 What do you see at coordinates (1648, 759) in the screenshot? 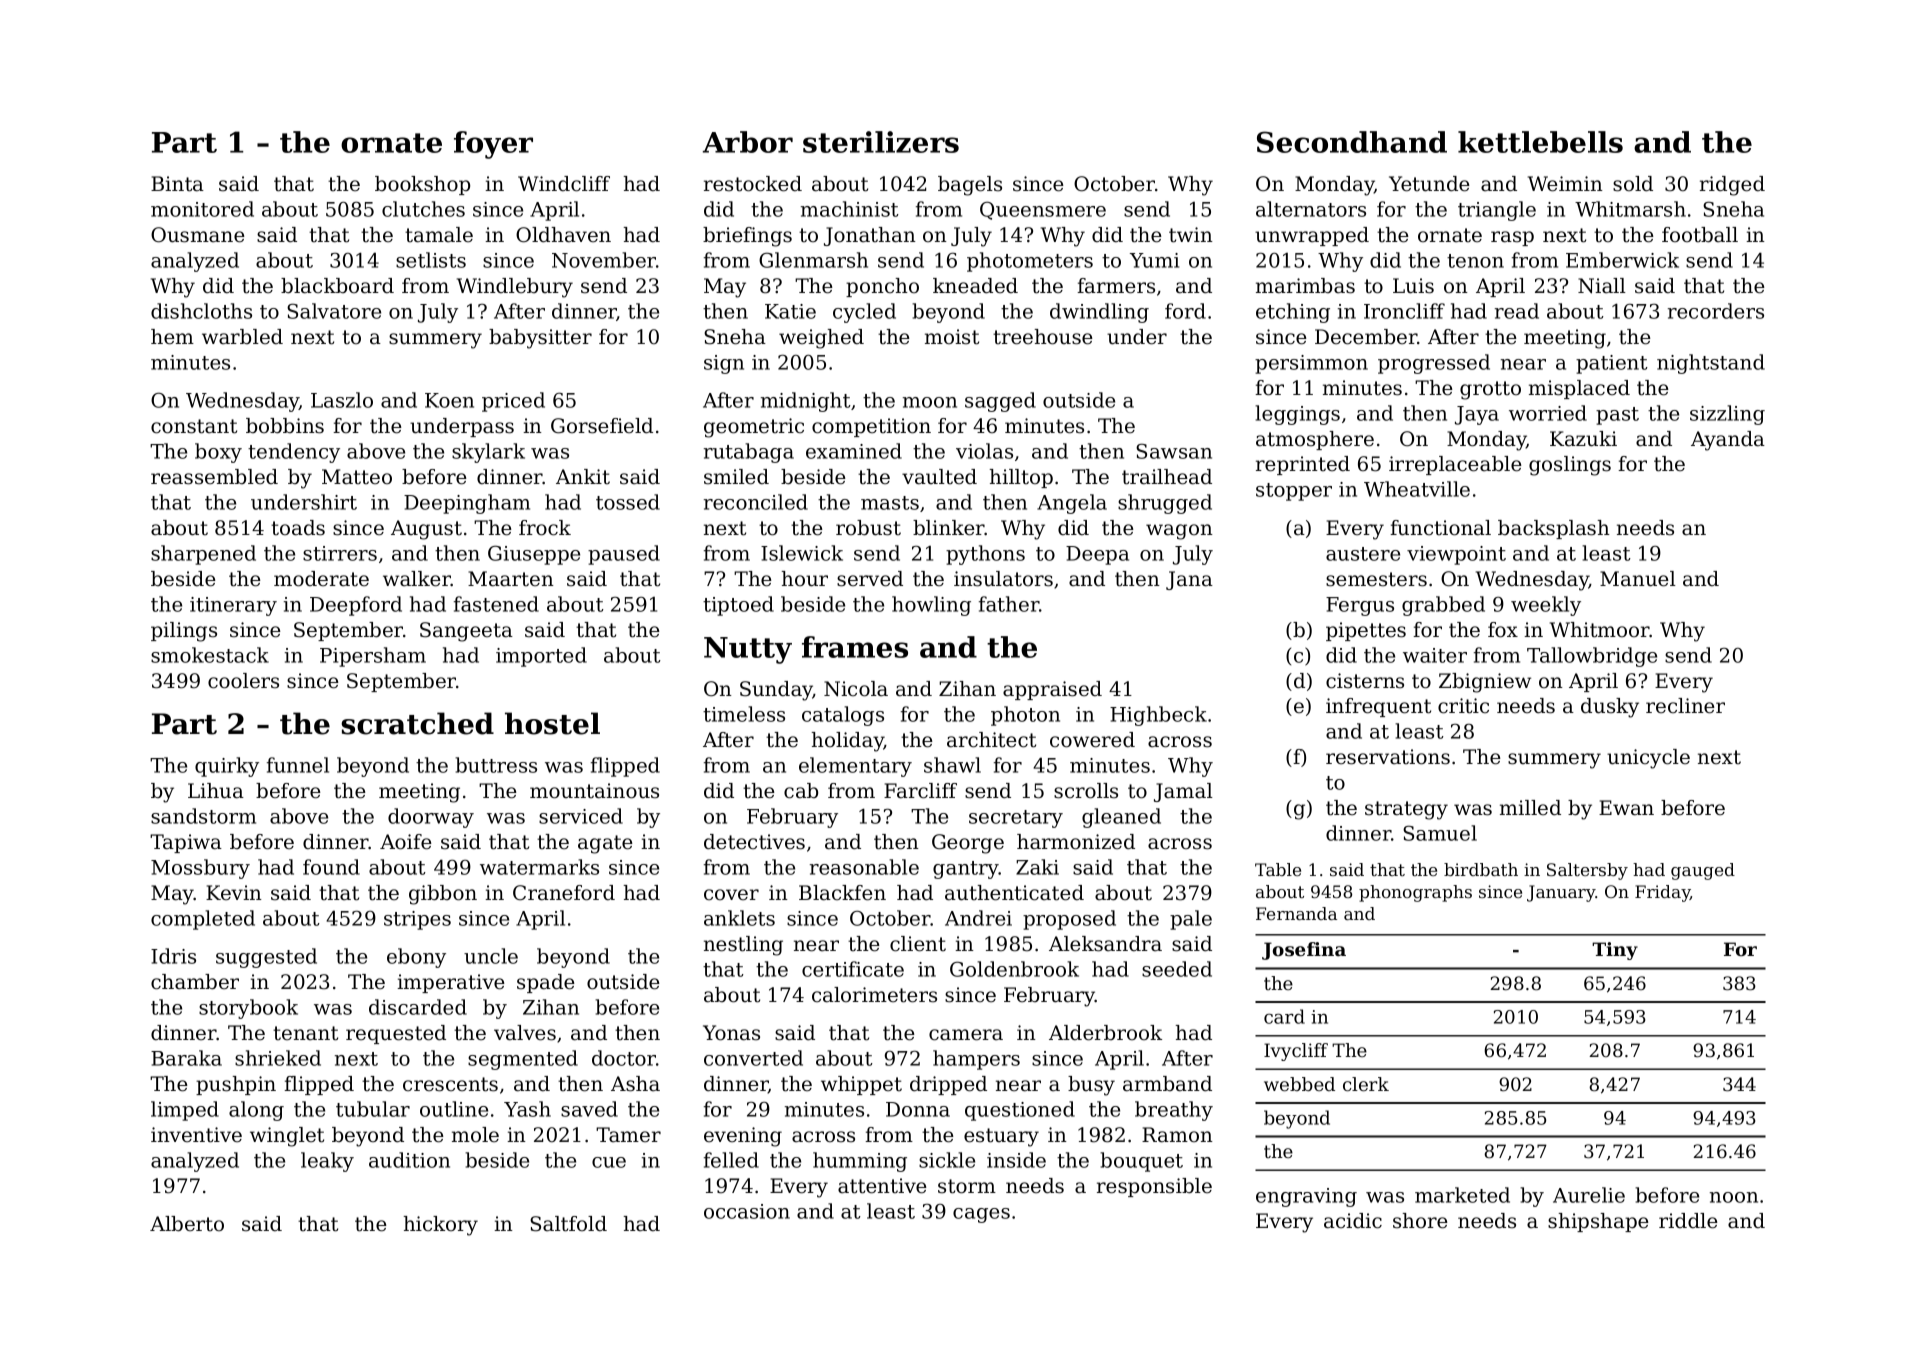
I see `unicycle` at bounding box center [1648, 759].
